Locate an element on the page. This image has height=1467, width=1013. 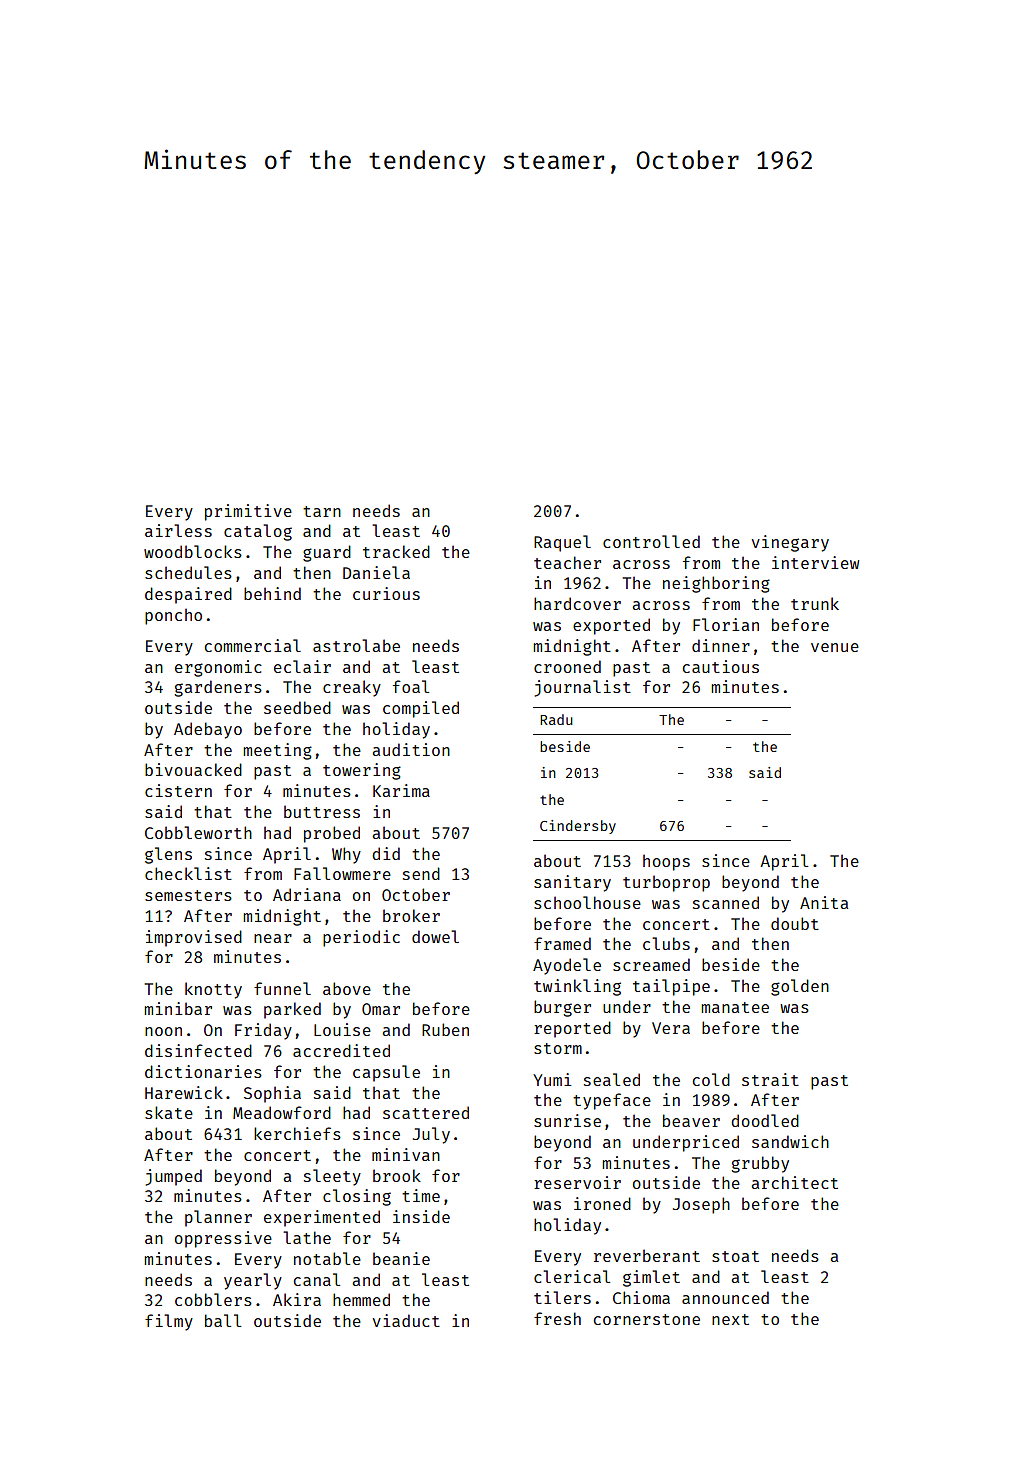
Cindersby is located at coordinates (578, 827).
